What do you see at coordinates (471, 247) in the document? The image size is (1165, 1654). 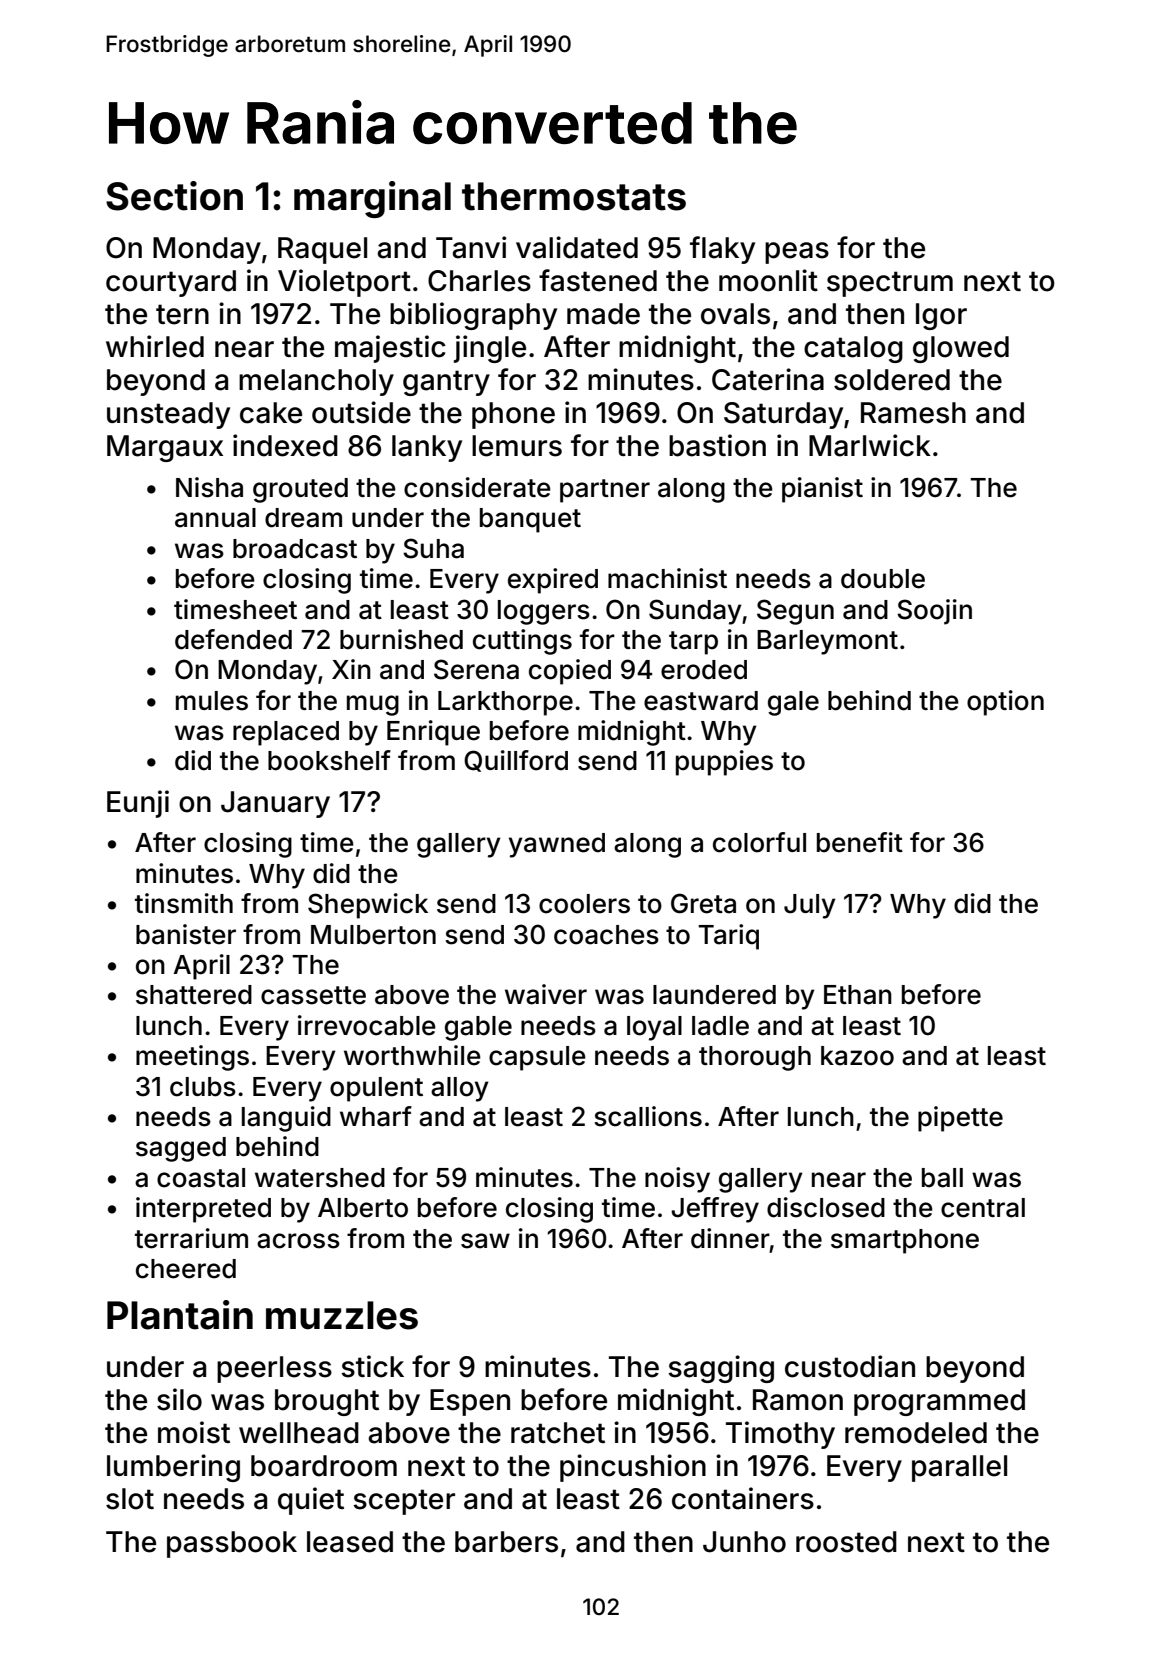 I see `Tanvi` at bounding box center [471, 247].
